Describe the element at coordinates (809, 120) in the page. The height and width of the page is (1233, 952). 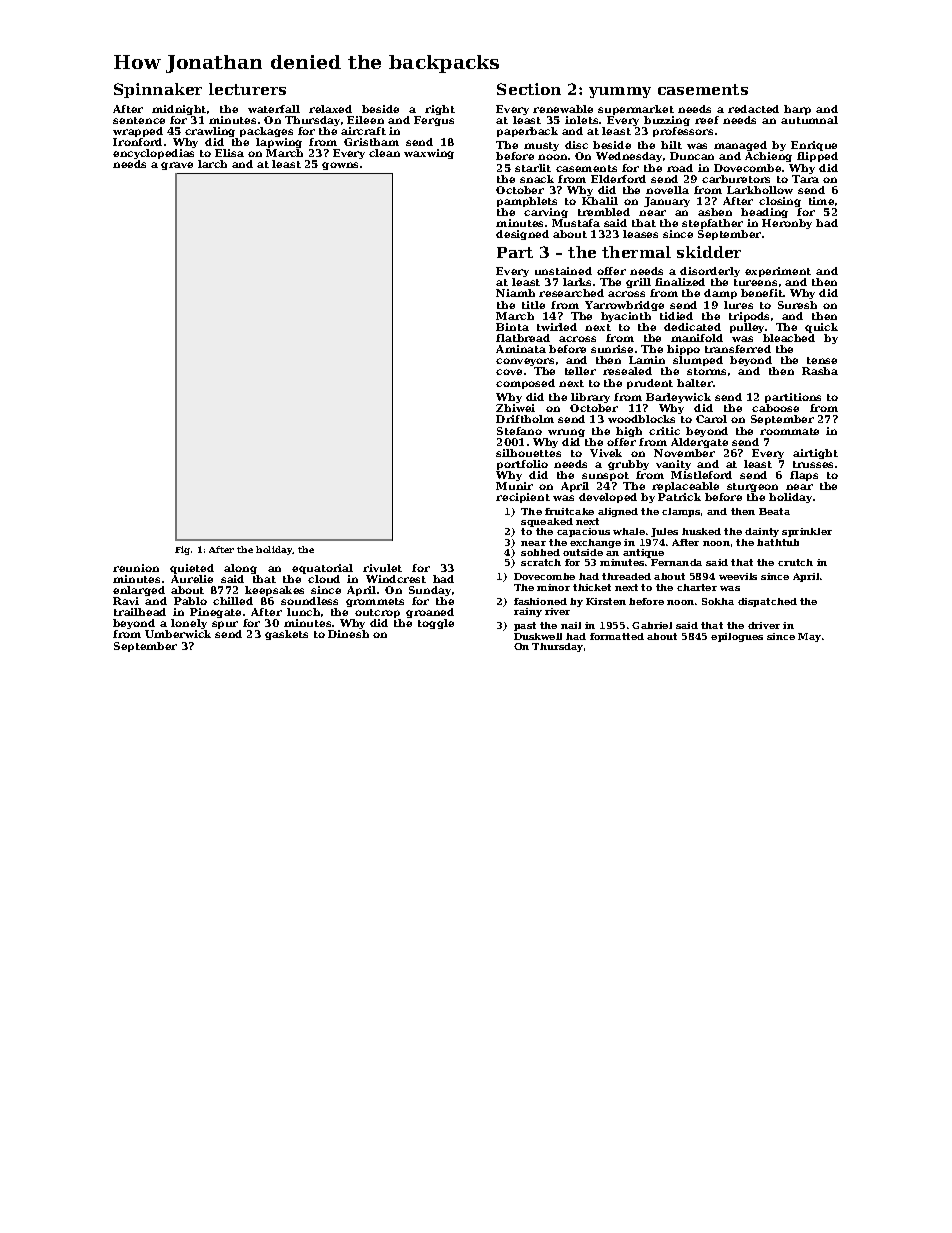
I see `autumnal` at that location.
